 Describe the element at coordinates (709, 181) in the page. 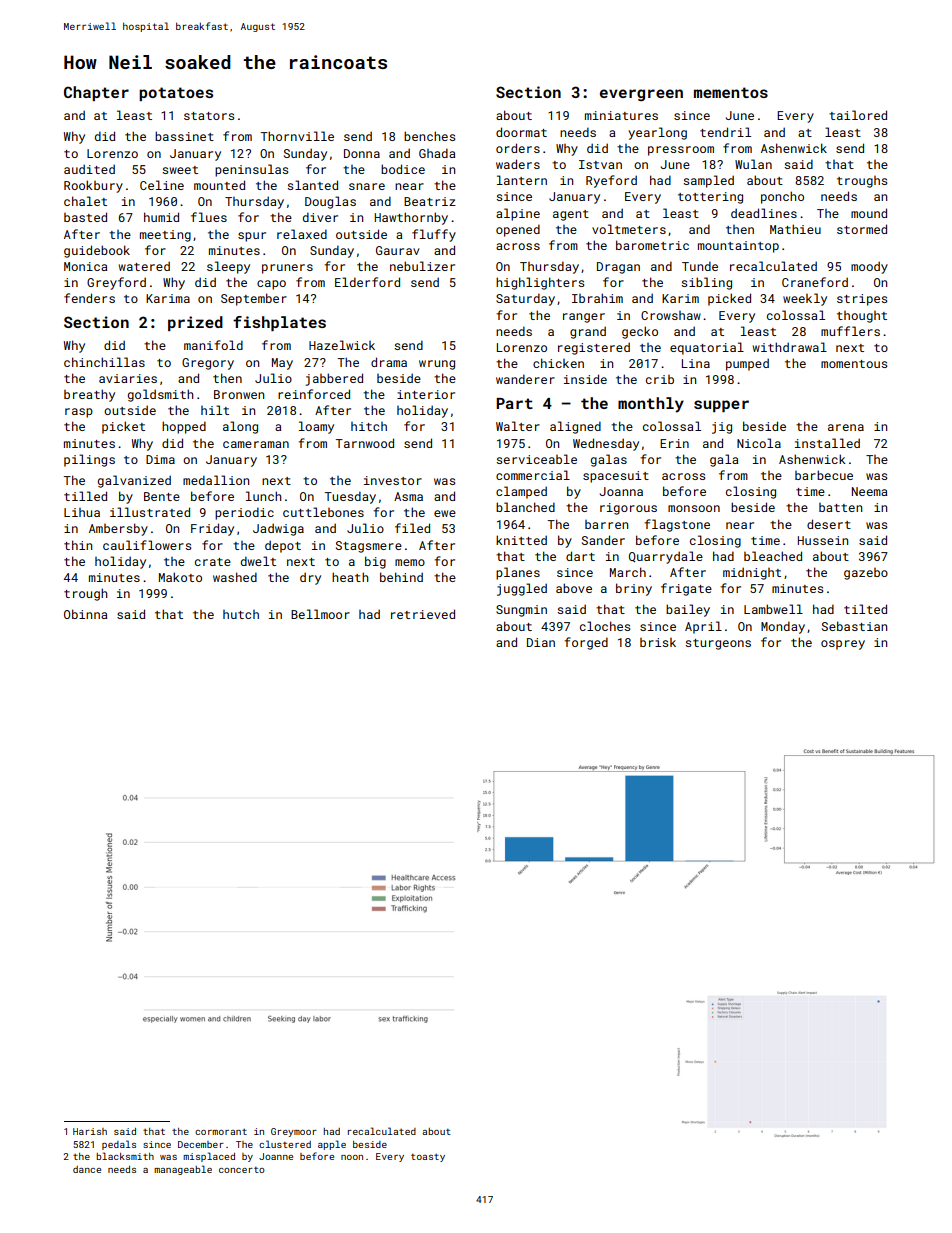

I see `sampled` at that location.
